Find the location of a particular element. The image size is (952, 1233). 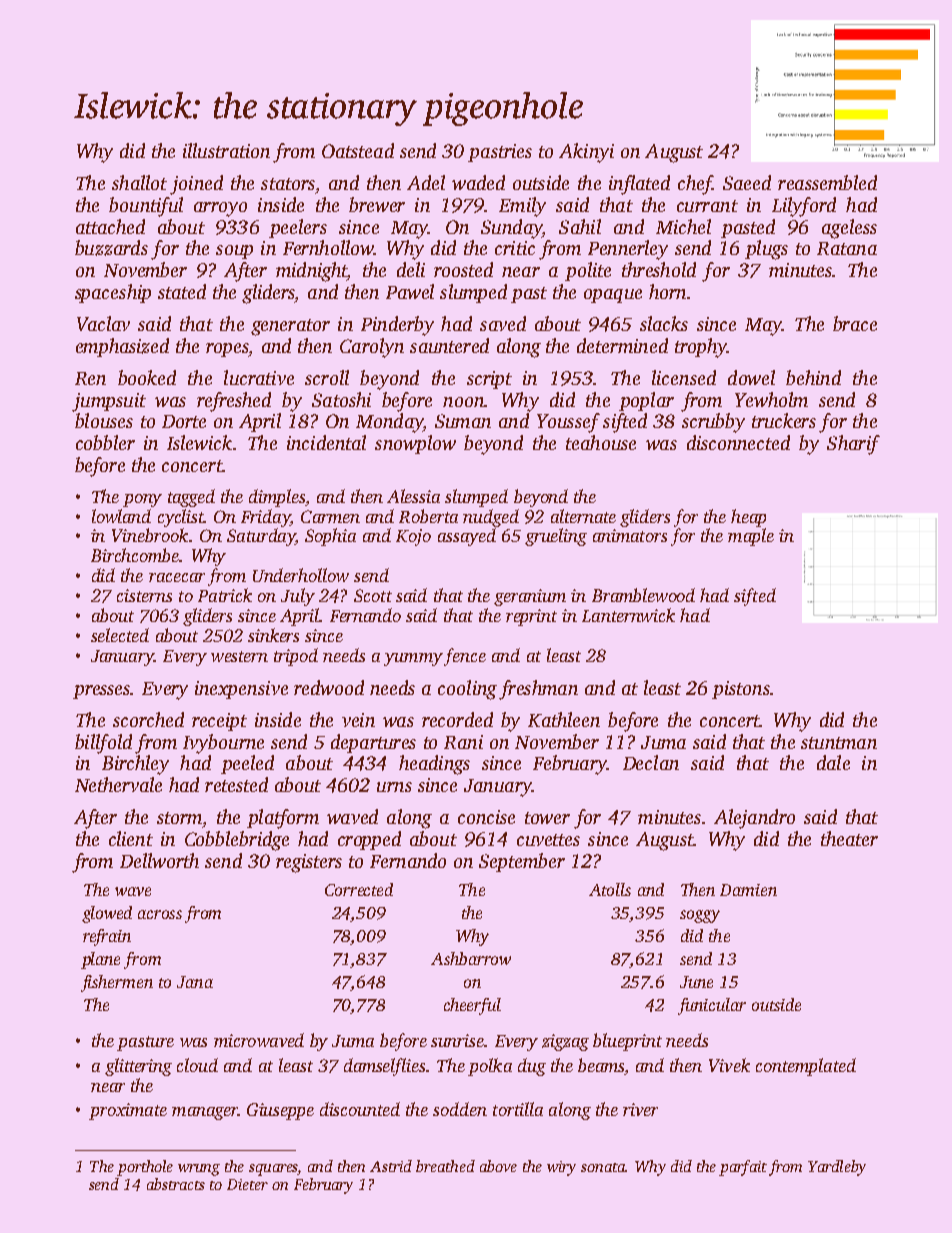

booked is located at coordinates (147, 377).
